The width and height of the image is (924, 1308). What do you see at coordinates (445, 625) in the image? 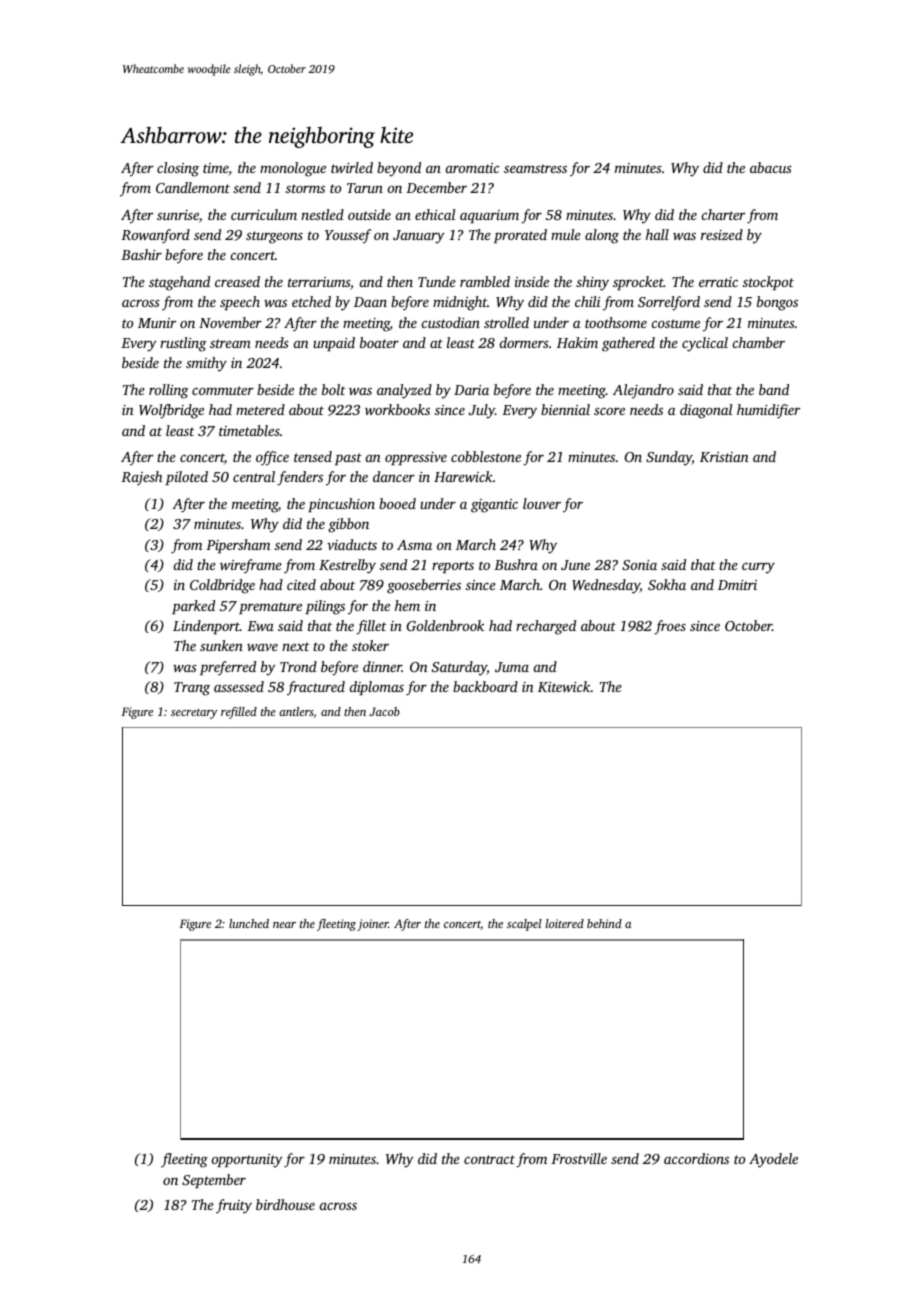
I see `Goldenbrook` at bounding box center [445, 625].
